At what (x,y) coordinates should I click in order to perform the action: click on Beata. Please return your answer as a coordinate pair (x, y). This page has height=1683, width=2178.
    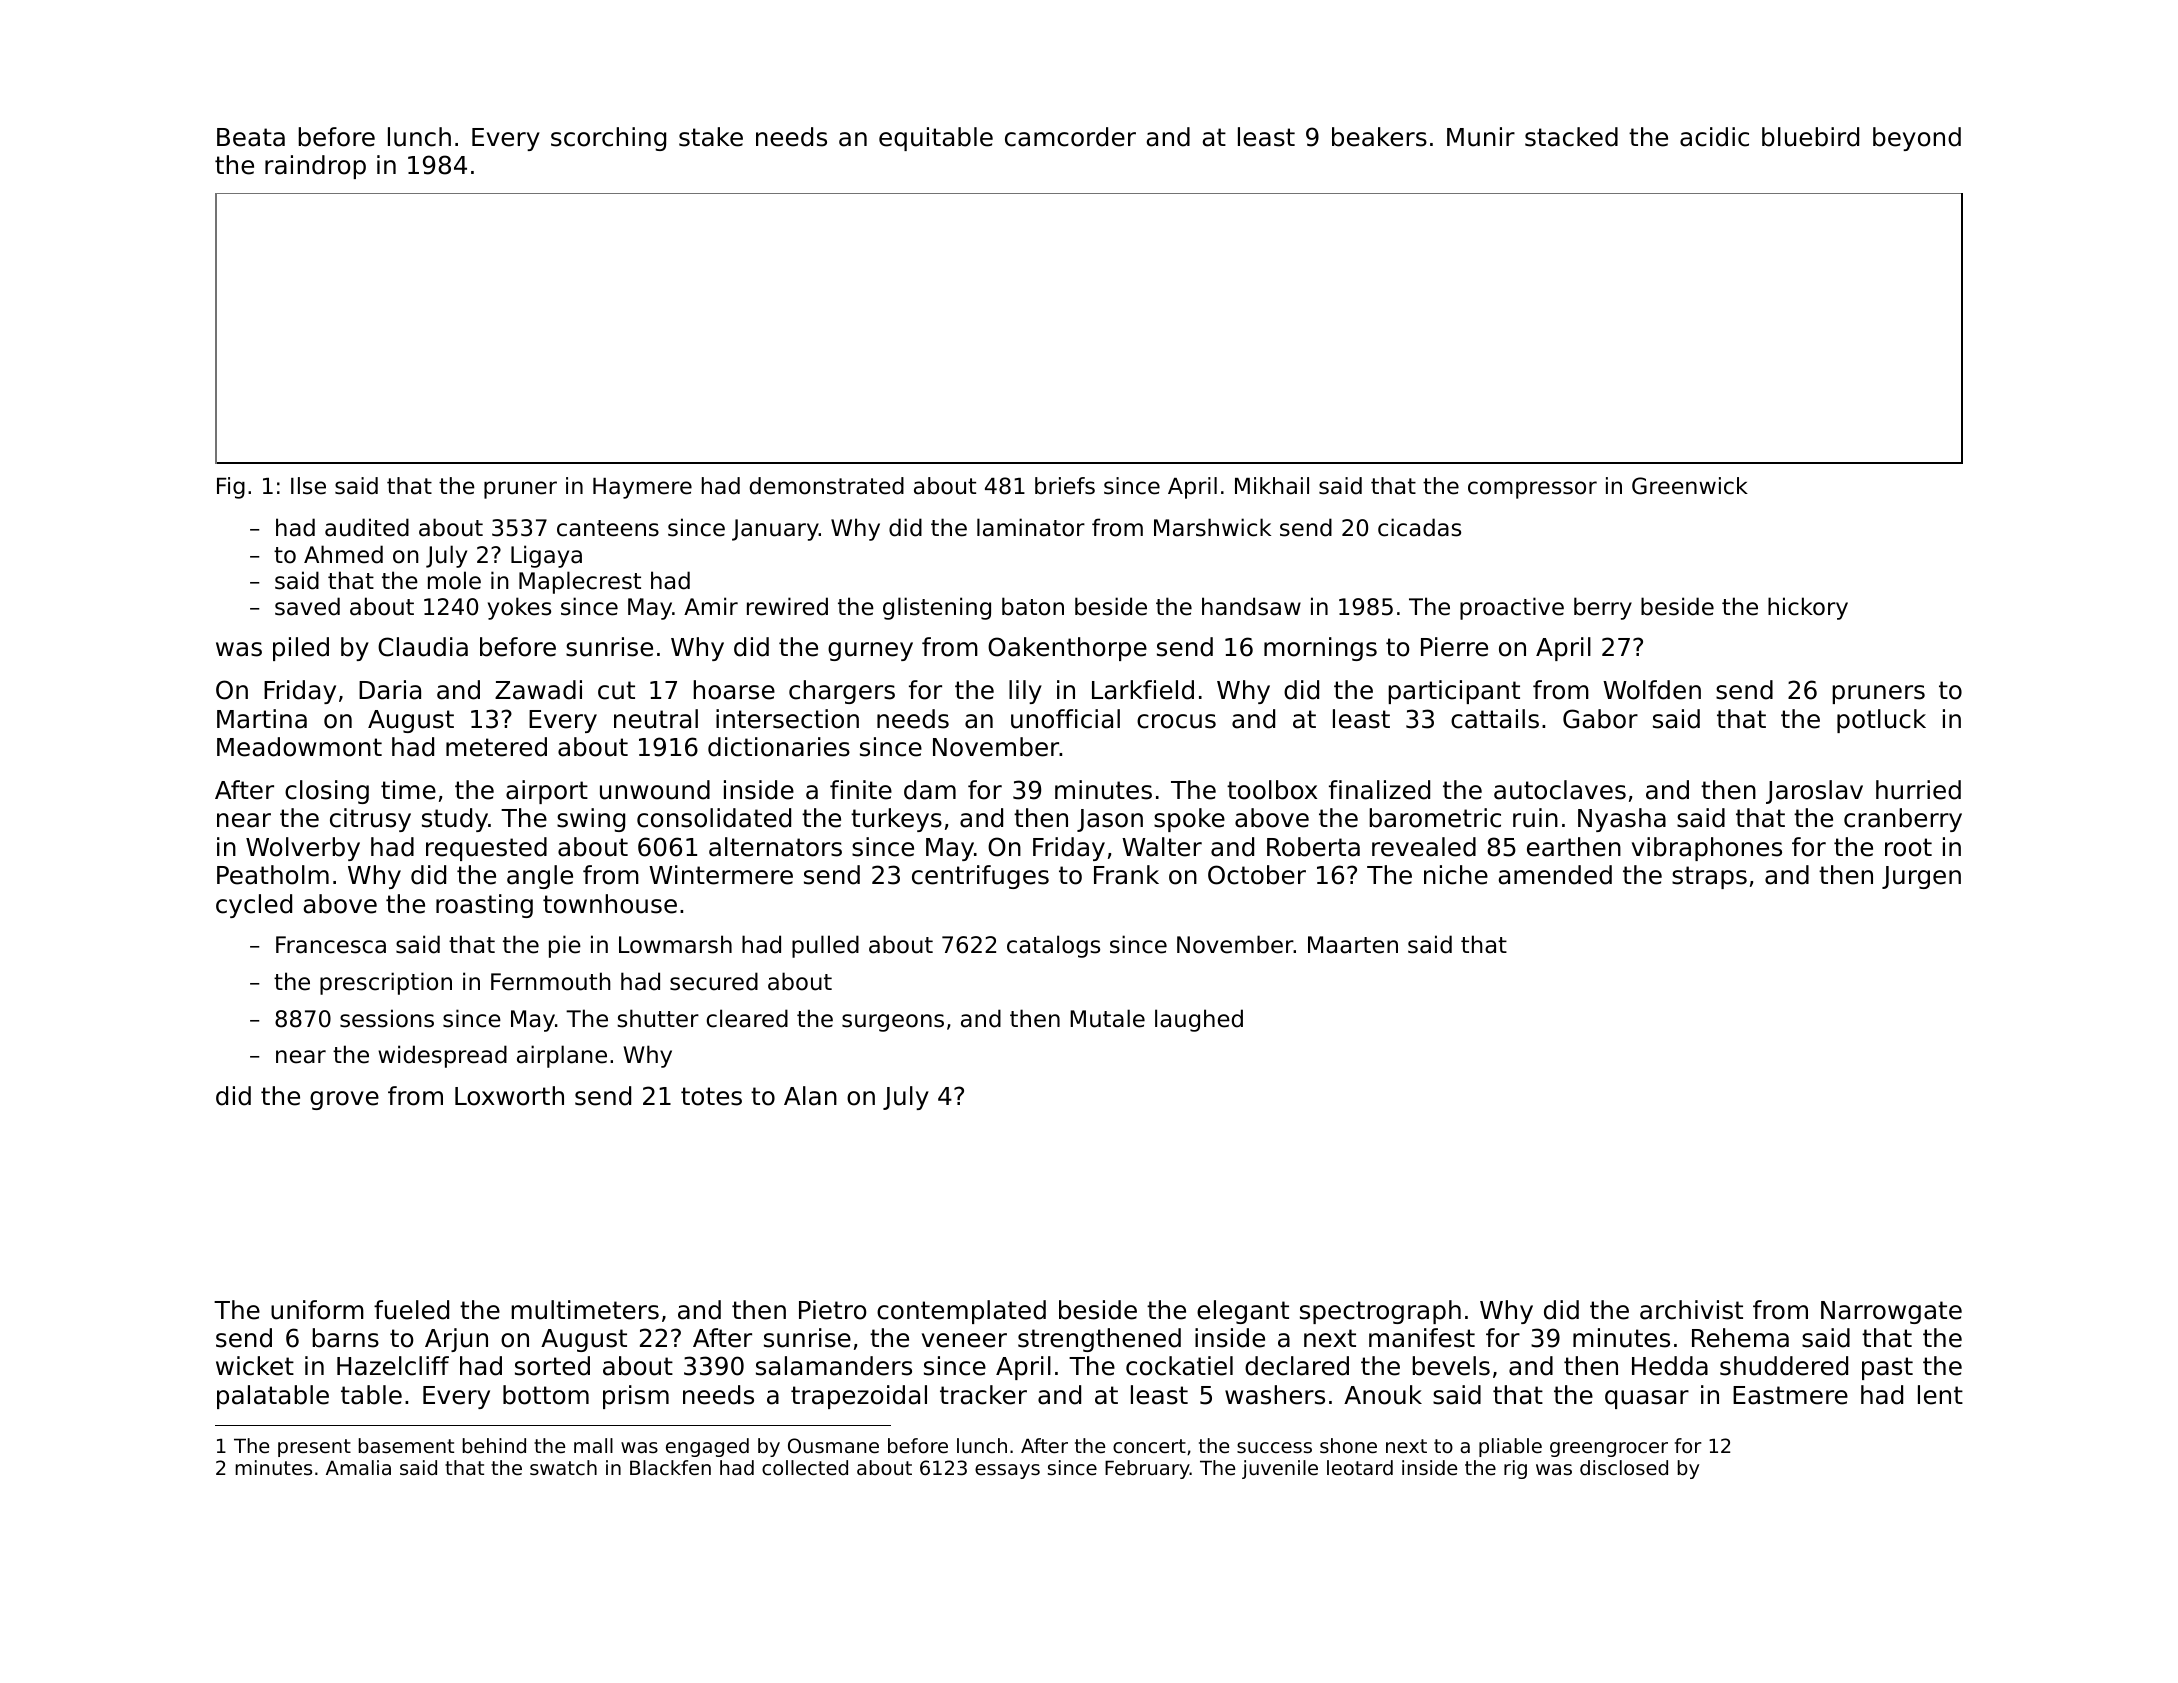
    Looking at the image, I should click on (251, 137).
